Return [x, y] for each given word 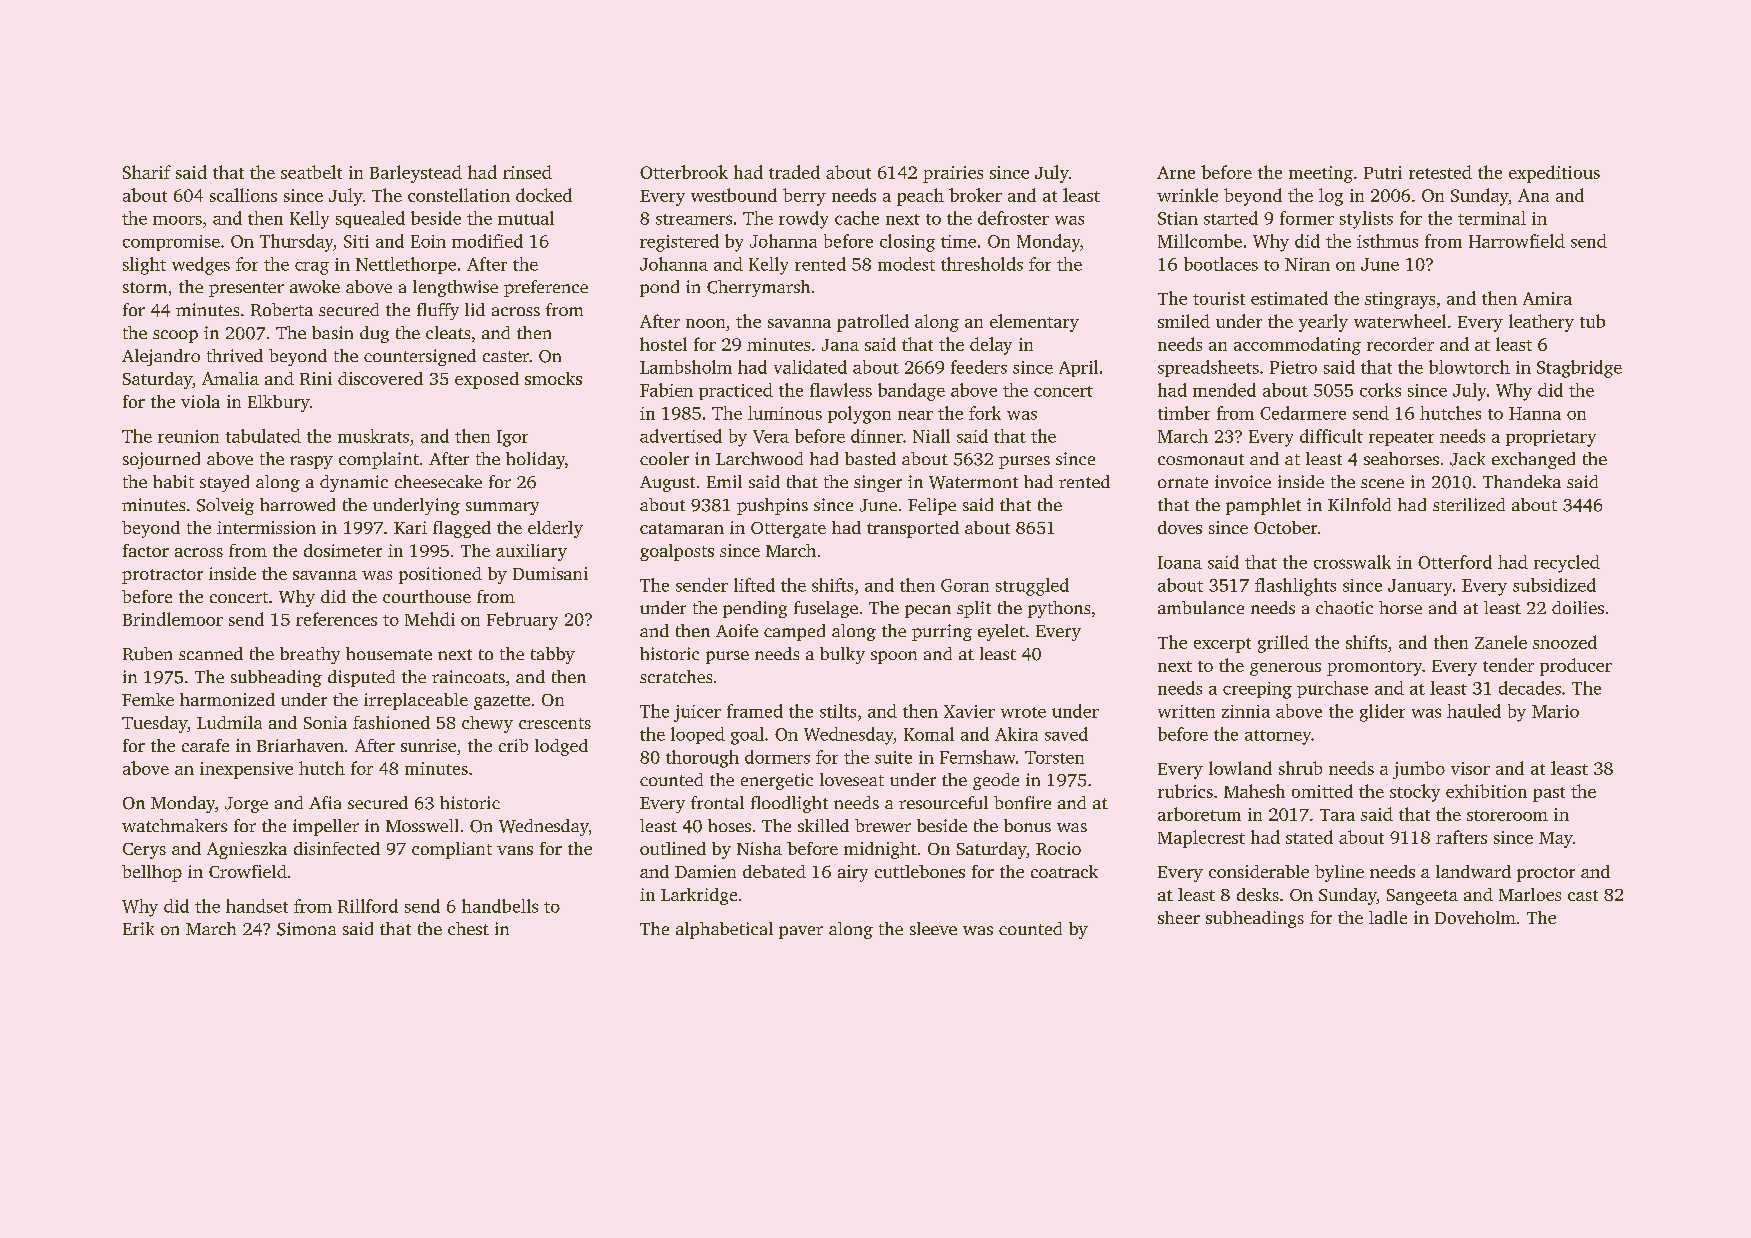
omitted [1322, 791]
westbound [734, 195]
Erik [138, 928]
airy [853, 873]
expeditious [1554, 174]
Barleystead [416, 174]
